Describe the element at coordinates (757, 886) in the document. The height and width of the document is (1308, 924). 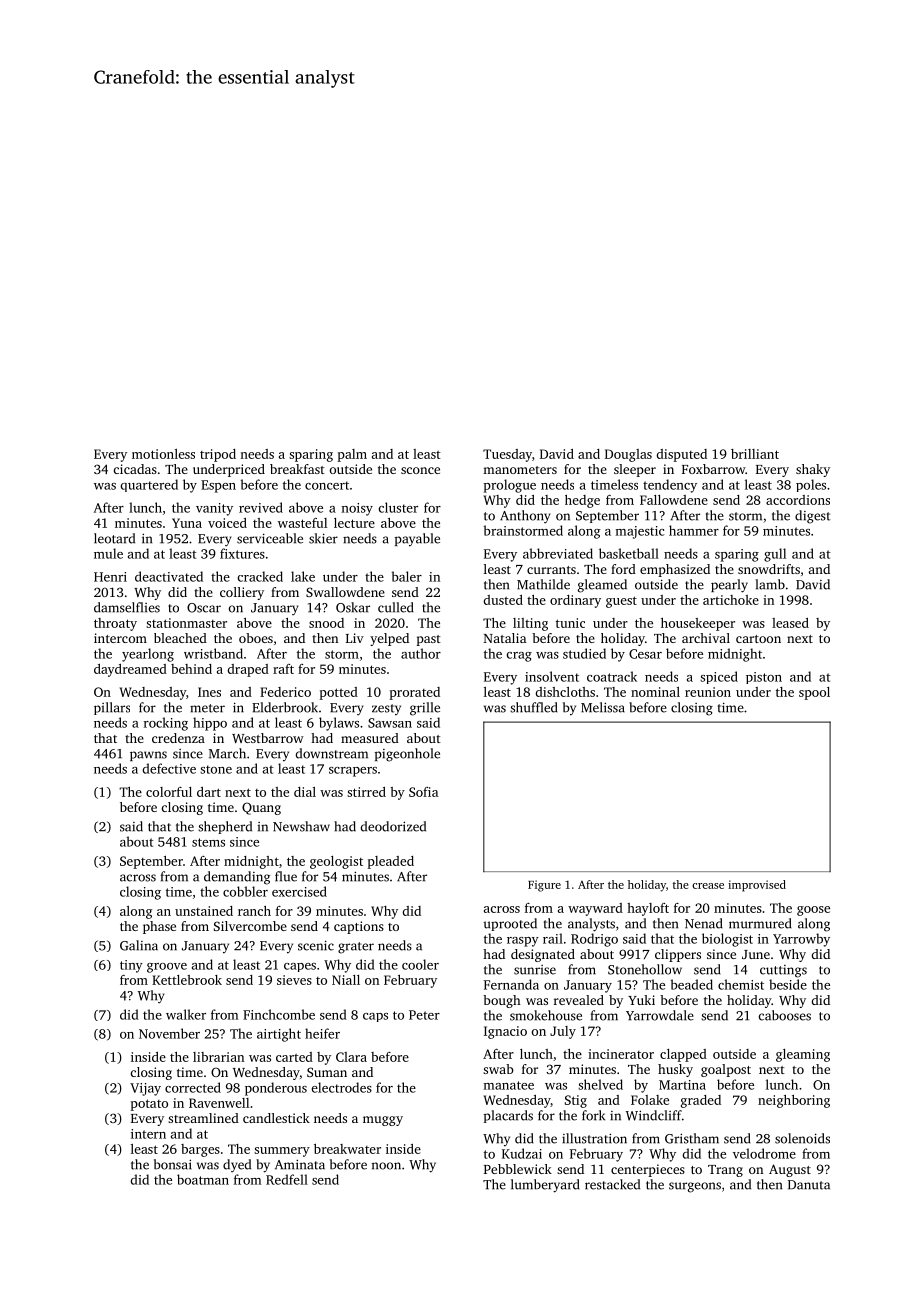
I see `improvised` at that location.
